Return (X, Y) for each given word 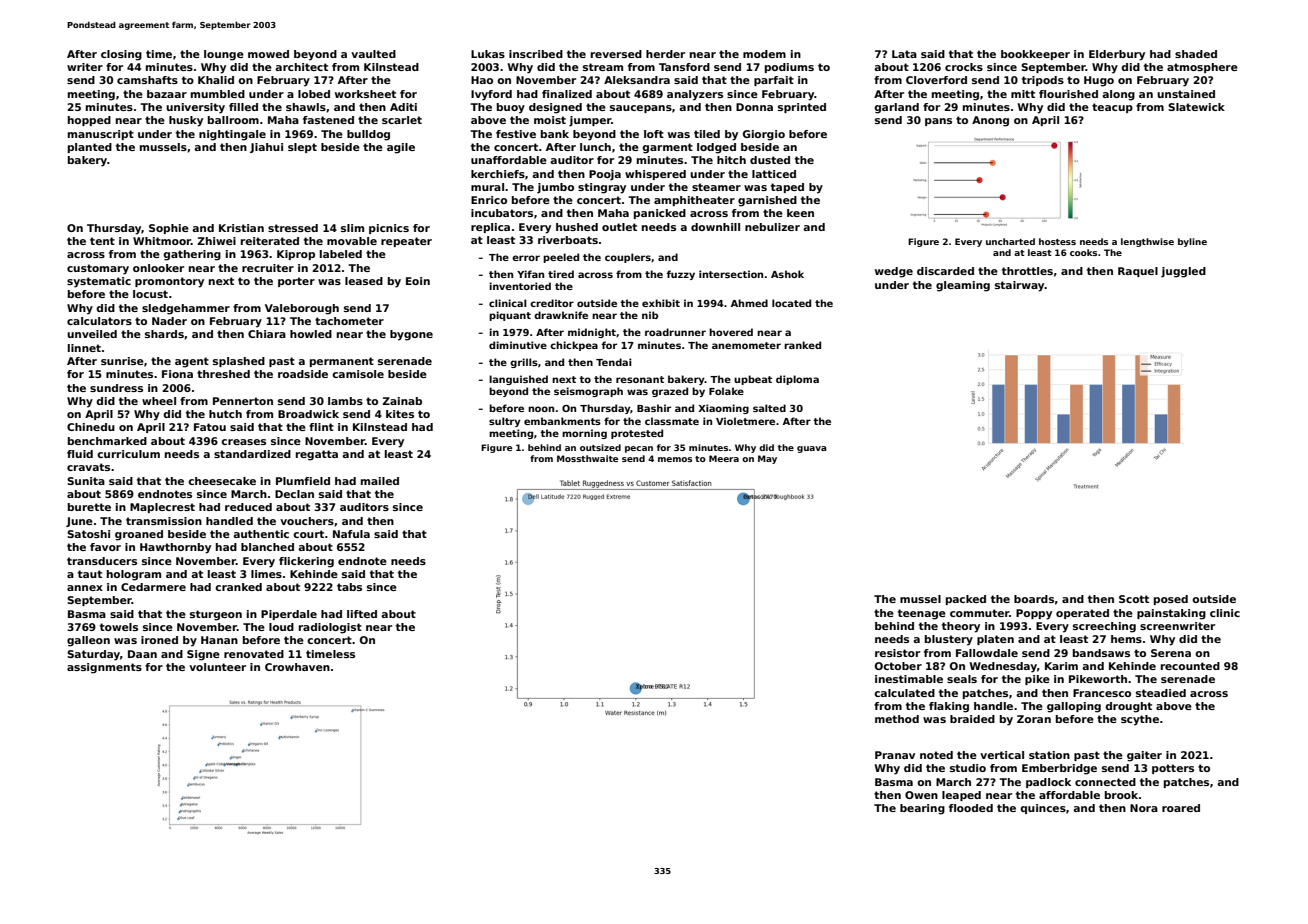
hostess (1057, 241)
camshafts (147, 80)
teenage (922, 614)
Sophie (169, 229)
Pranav (895, 755)
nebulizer (772, 227)
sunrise (122, 361)
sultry (505, 422)
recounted (1190, 666)
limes (266, 574)
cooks (1083, 252)
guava (812, 449)
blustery (949, 640)
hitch (731, 160)
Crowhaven (297, 667)
